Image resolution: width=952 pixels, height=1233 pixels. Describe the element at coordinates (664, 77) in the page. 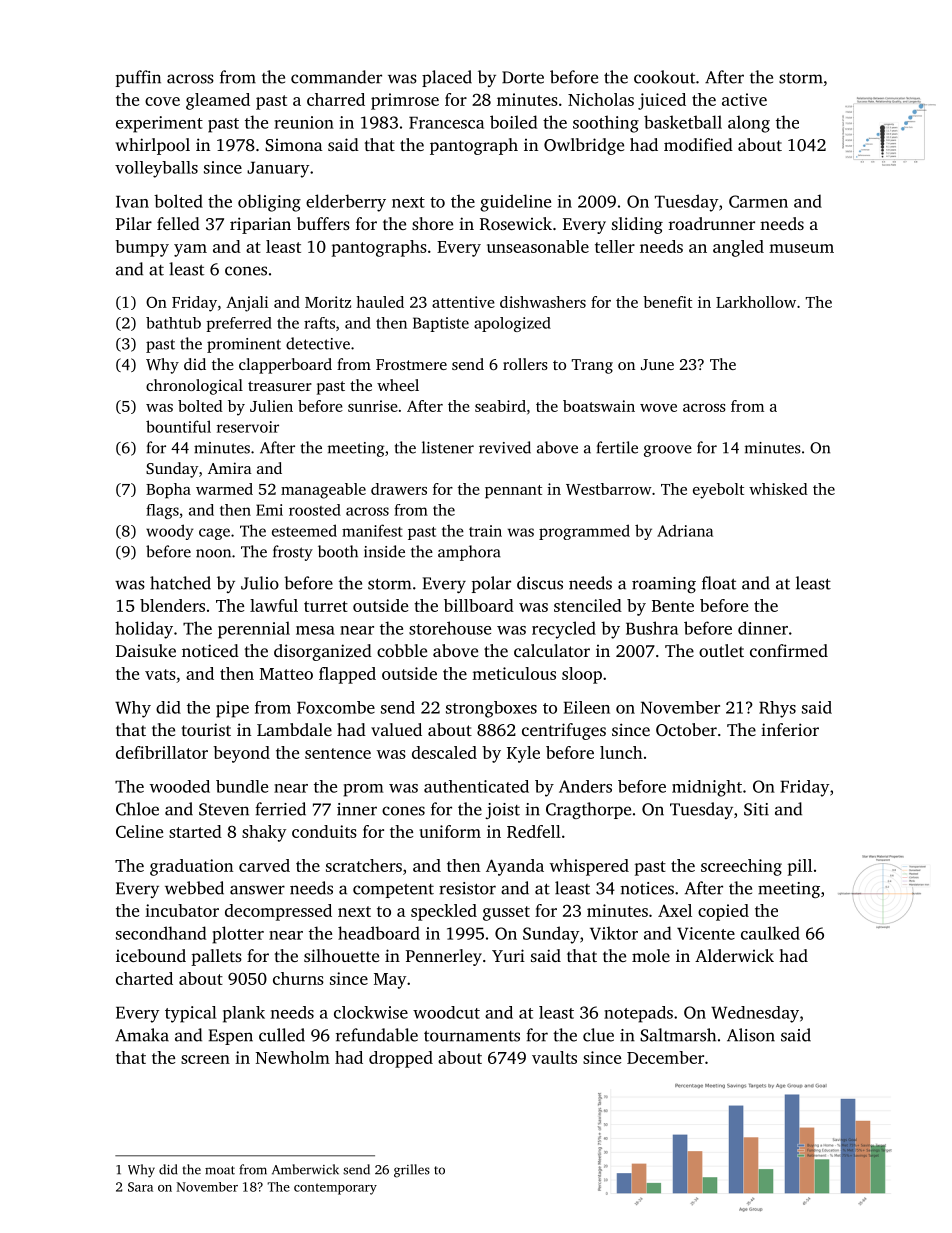

I see `cookout` at that location.
